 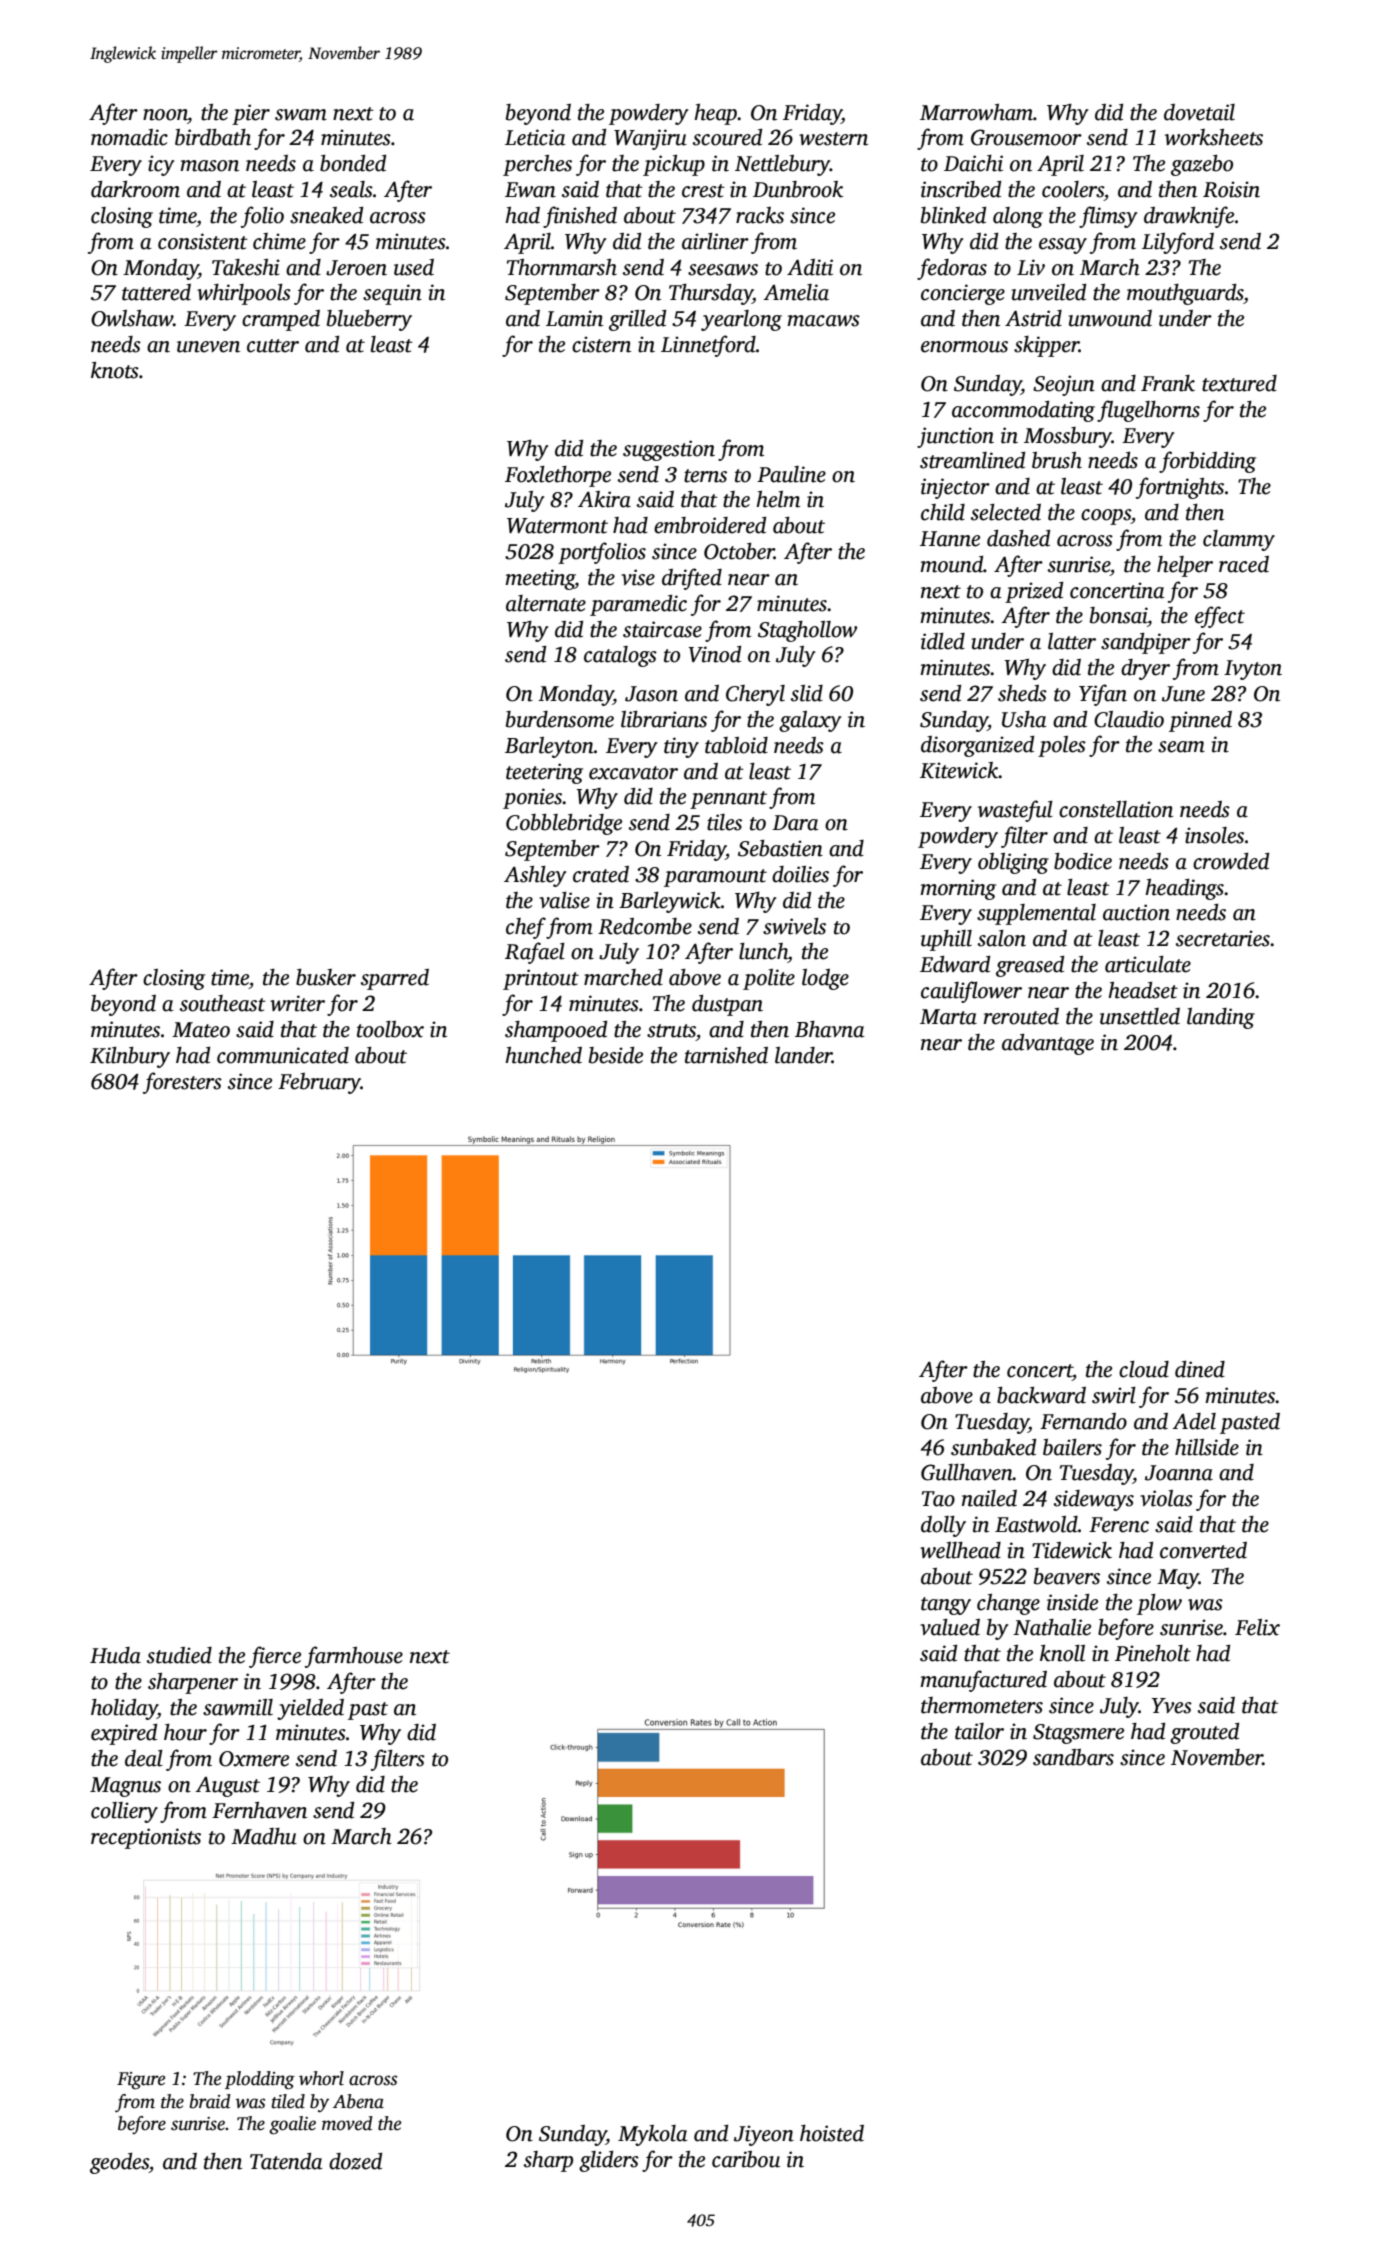 I want to click on violas, so click(x=1166, y=1498).
